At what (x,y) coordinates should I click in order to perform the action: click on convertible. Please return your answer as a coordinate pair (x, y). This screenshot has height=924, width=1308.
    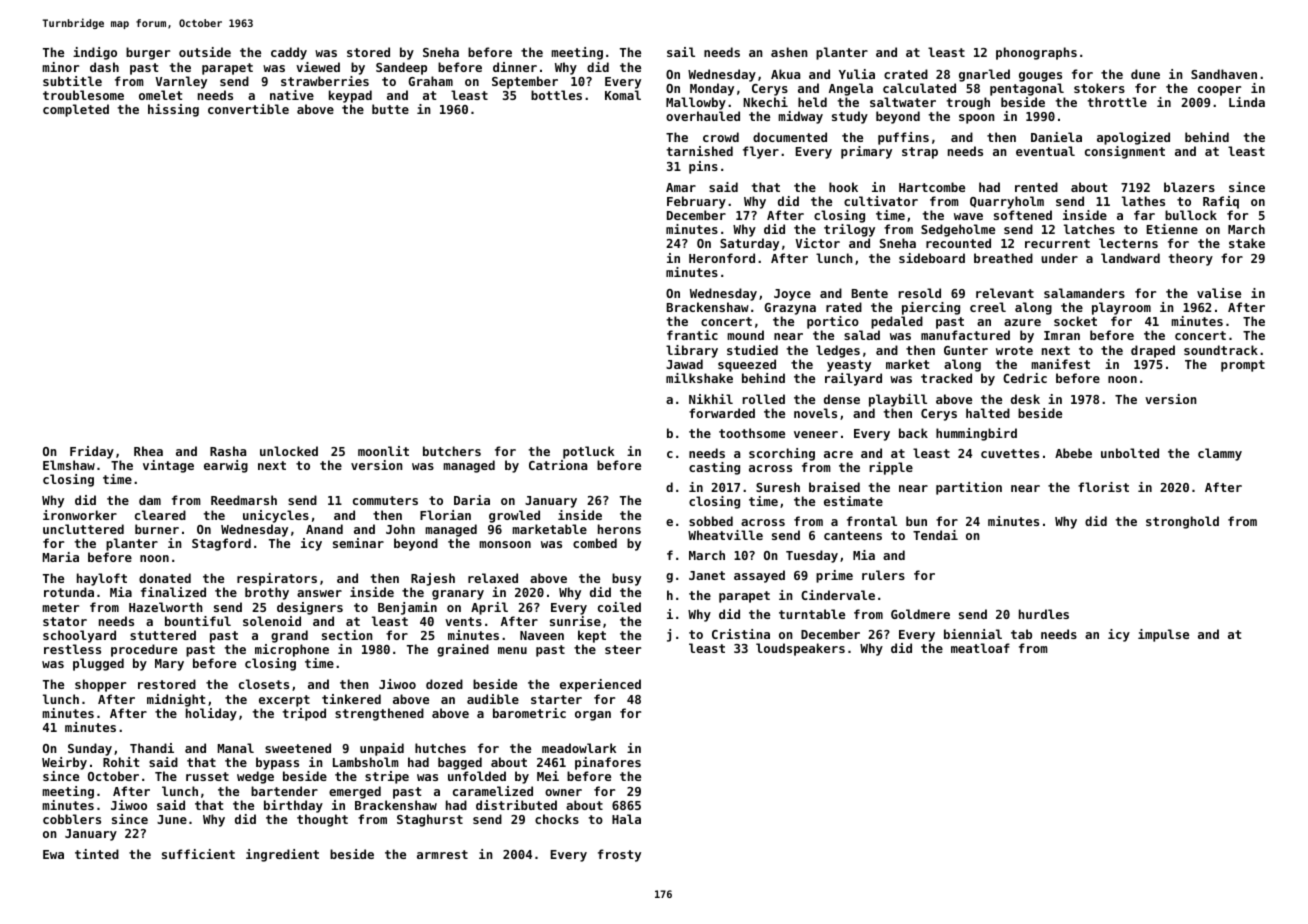
    Looking at the image, I should click on (248, 109).
